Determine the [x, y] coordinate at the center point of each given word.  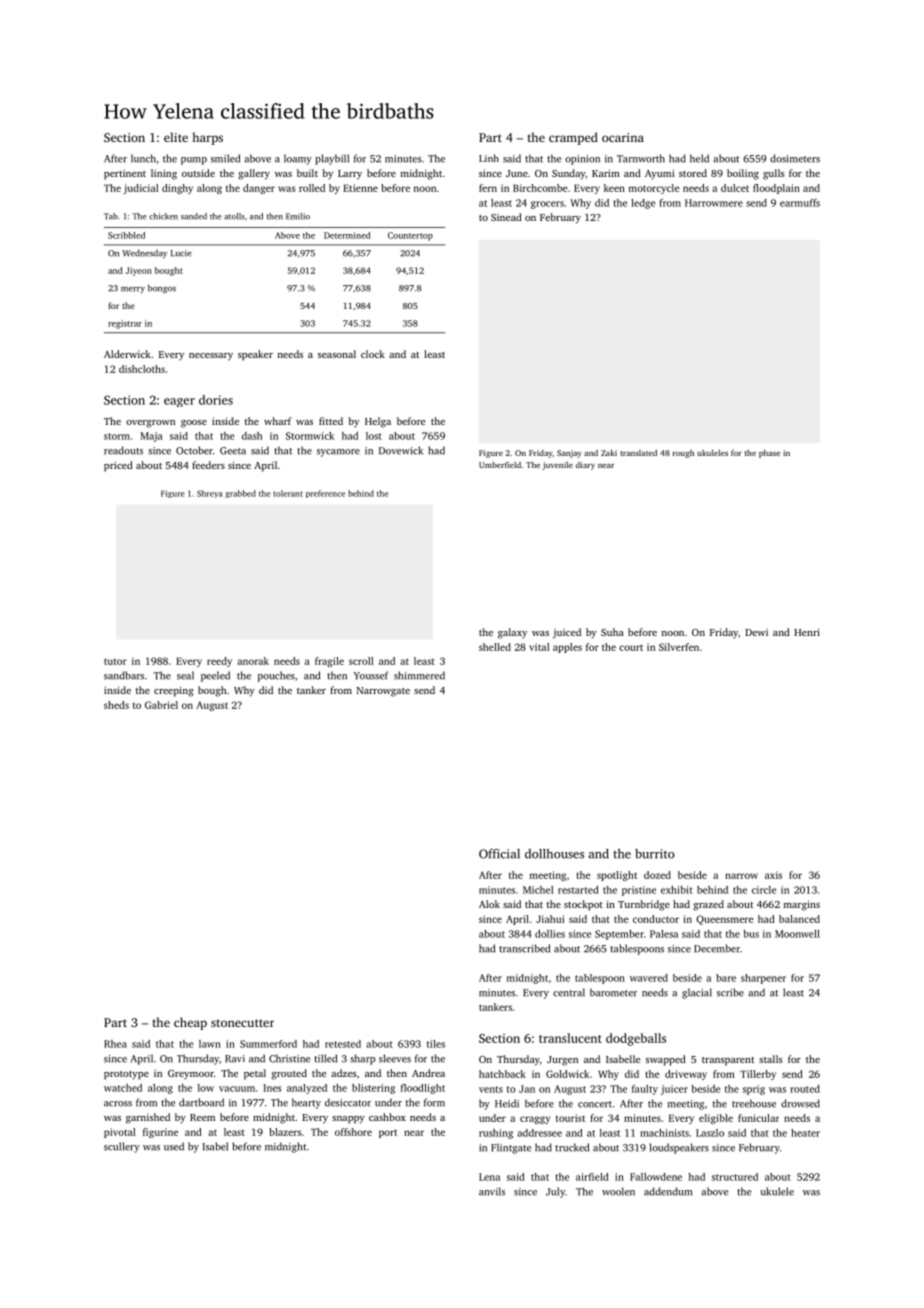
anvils [492, 1191]
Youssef [371, 675]
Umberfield [500, 465]
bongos [162, 289]
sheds [116, 705]
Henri [807, 632]
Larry [350, 175]
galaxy [512, 633]
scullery [122, 1147]
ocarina [623, 137]
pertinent [125, 175]
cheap [190, 1023]
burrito [655, 854]
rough [683, 454]
